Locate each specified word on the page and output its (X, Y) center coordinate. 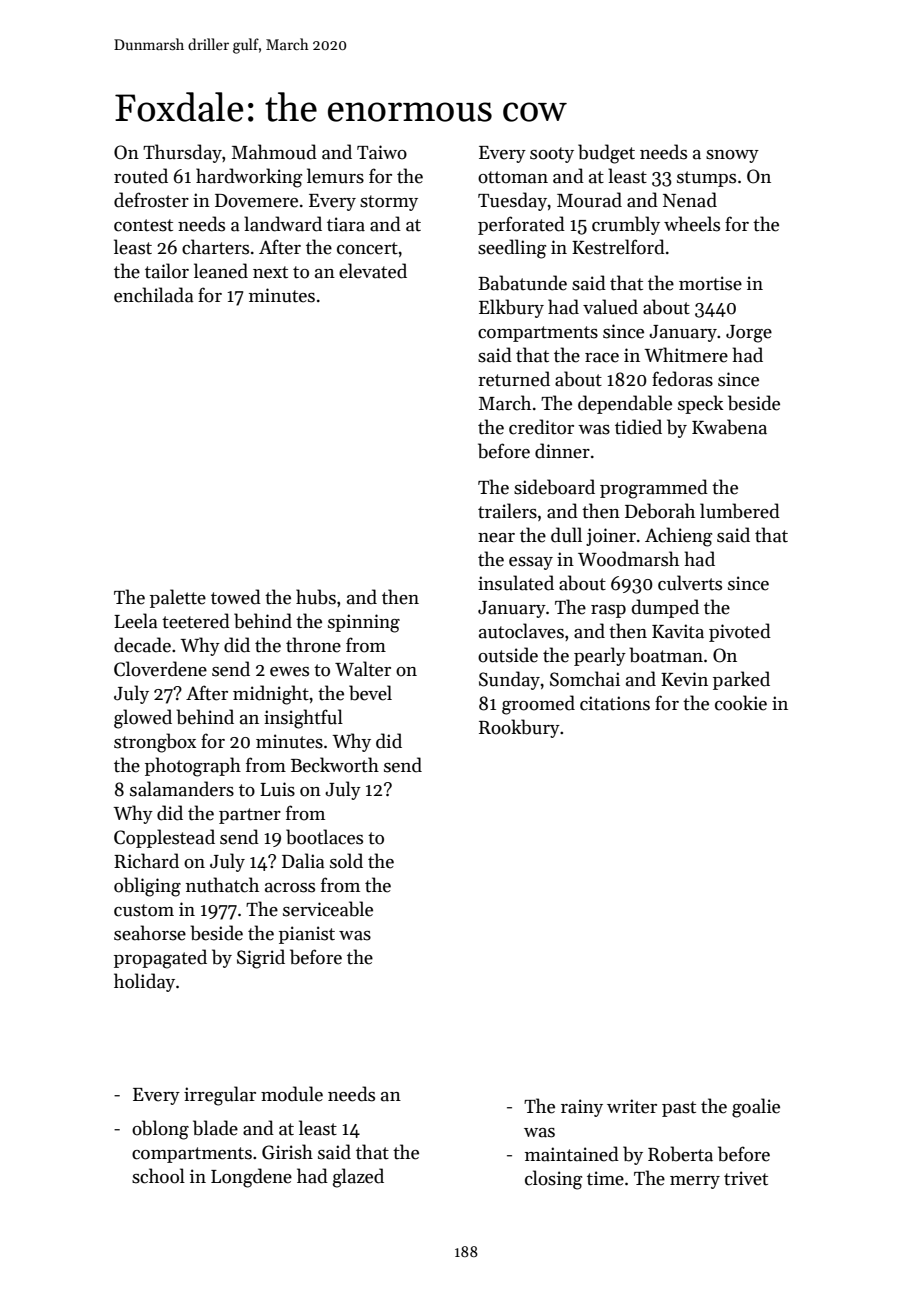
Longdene (251, 1178)
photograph (193, 767)
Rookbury (519, 728)
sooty (552, 155)
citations (615, 703)
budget (606, 154)
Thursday (182, 153)
